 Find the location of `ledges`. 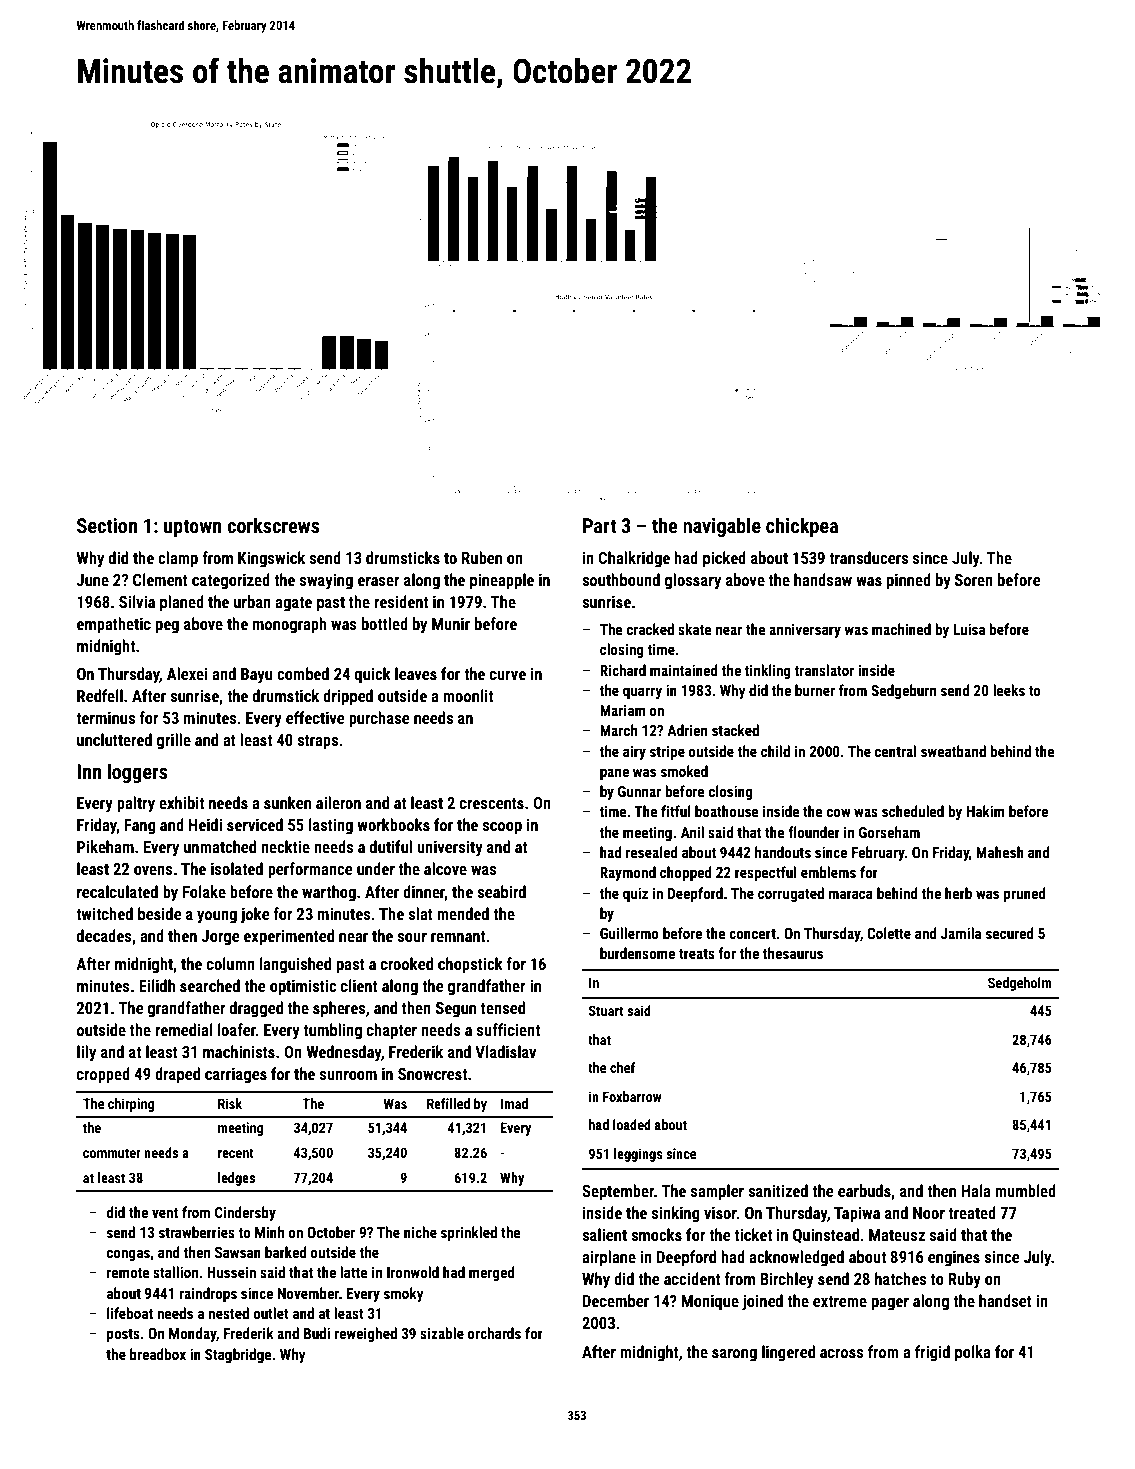

ledges is located at coordinates (236, 1179).
